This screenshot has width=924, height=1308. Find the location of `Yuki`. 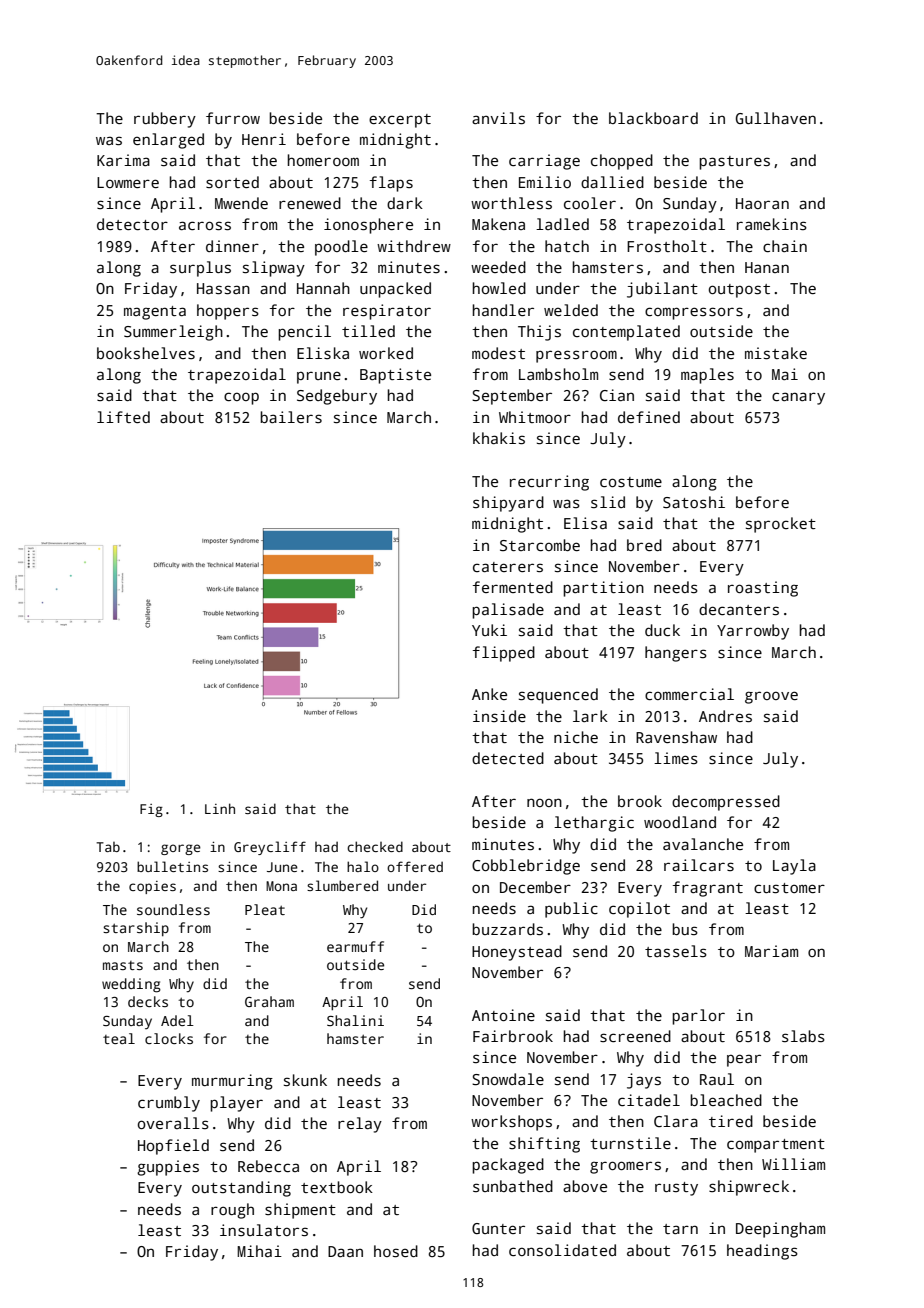

Yuki is located at coordinates (489, 630).
